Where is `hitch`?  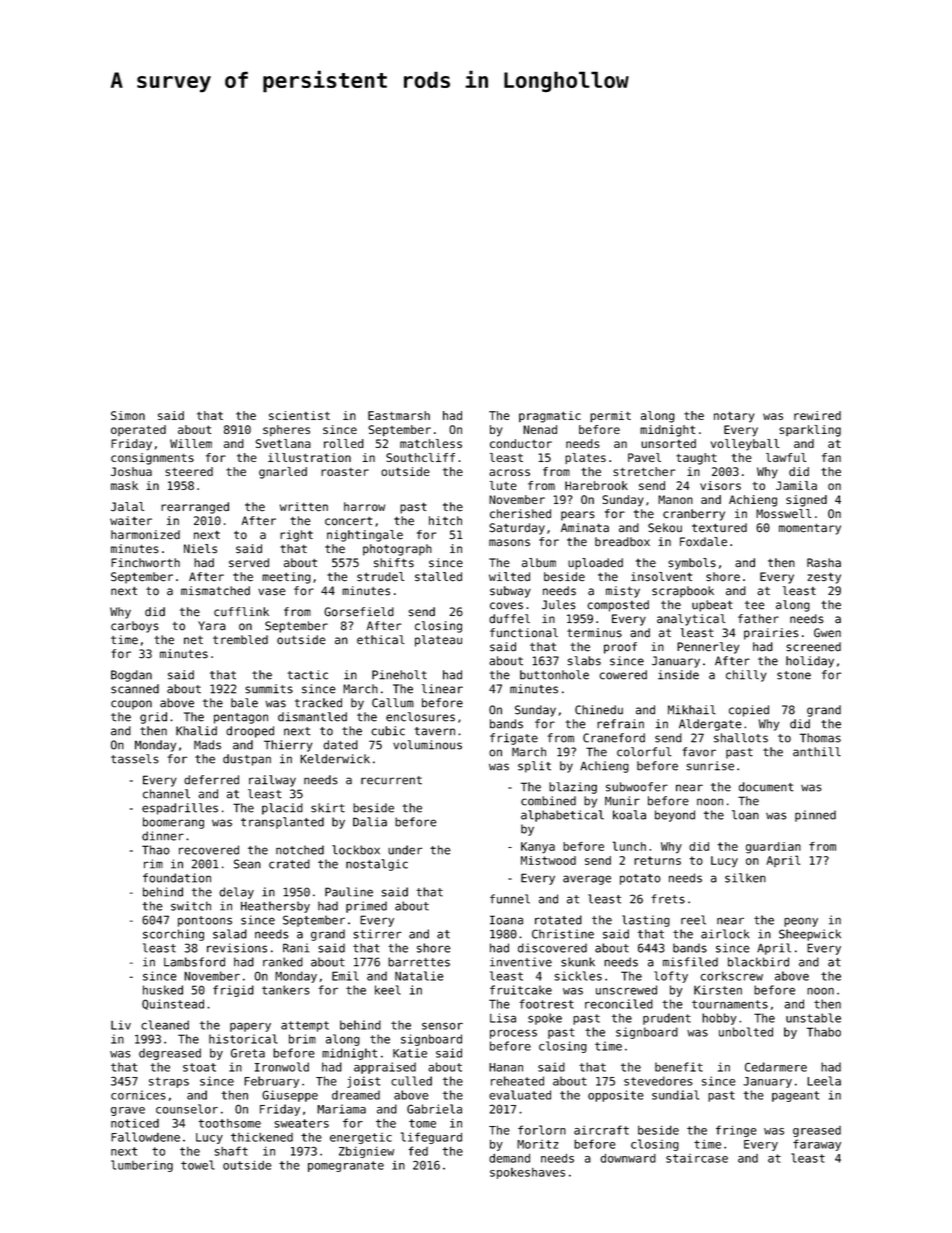 hitch is located at coordinates (445, 521).
